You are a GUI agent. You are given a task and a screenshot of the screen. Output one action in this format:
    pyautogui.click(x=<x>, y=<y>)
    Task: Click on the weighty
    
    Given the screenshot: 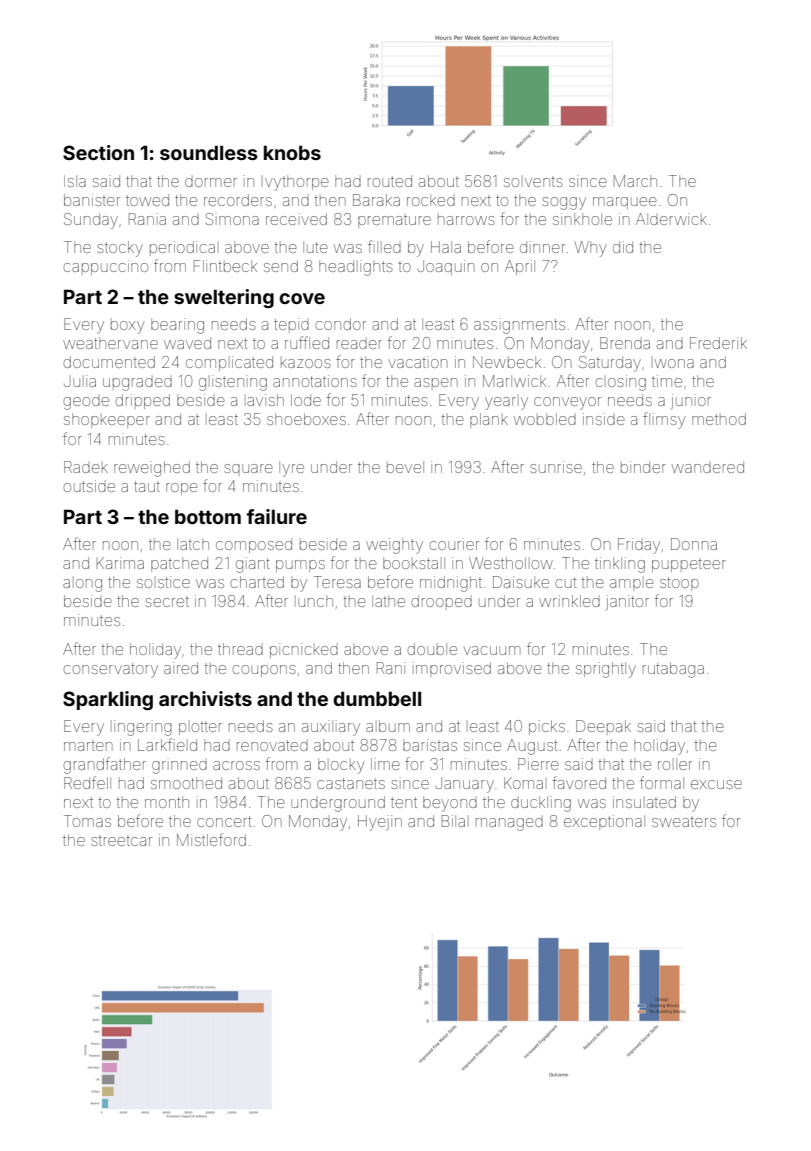 What is the action you would take?
    pyautogui.click(x=394, y=546)
